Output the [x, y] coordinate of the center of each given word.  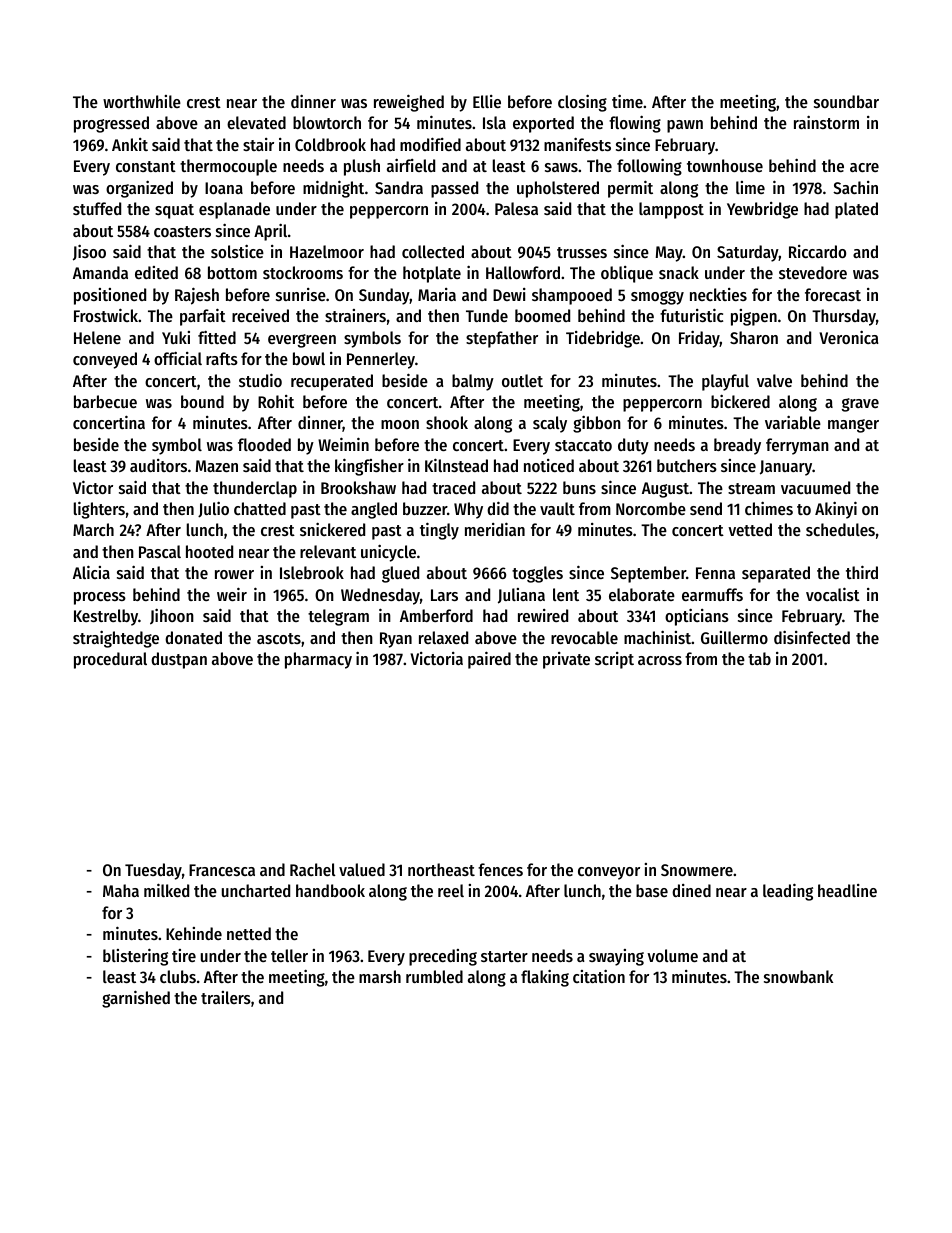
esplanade [234, 210]
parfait [203, 317]
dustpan [179, 660]
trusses [582, 252]
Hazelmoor [327, 251]
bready [737, 446]
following [649, 167]
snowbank [798, 976]
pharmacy [318, 660]
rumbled [434, 976]
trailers [226, 997]
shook [447, 422]
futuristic [691, 315]
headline [847, 890]
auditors [158, 465]
